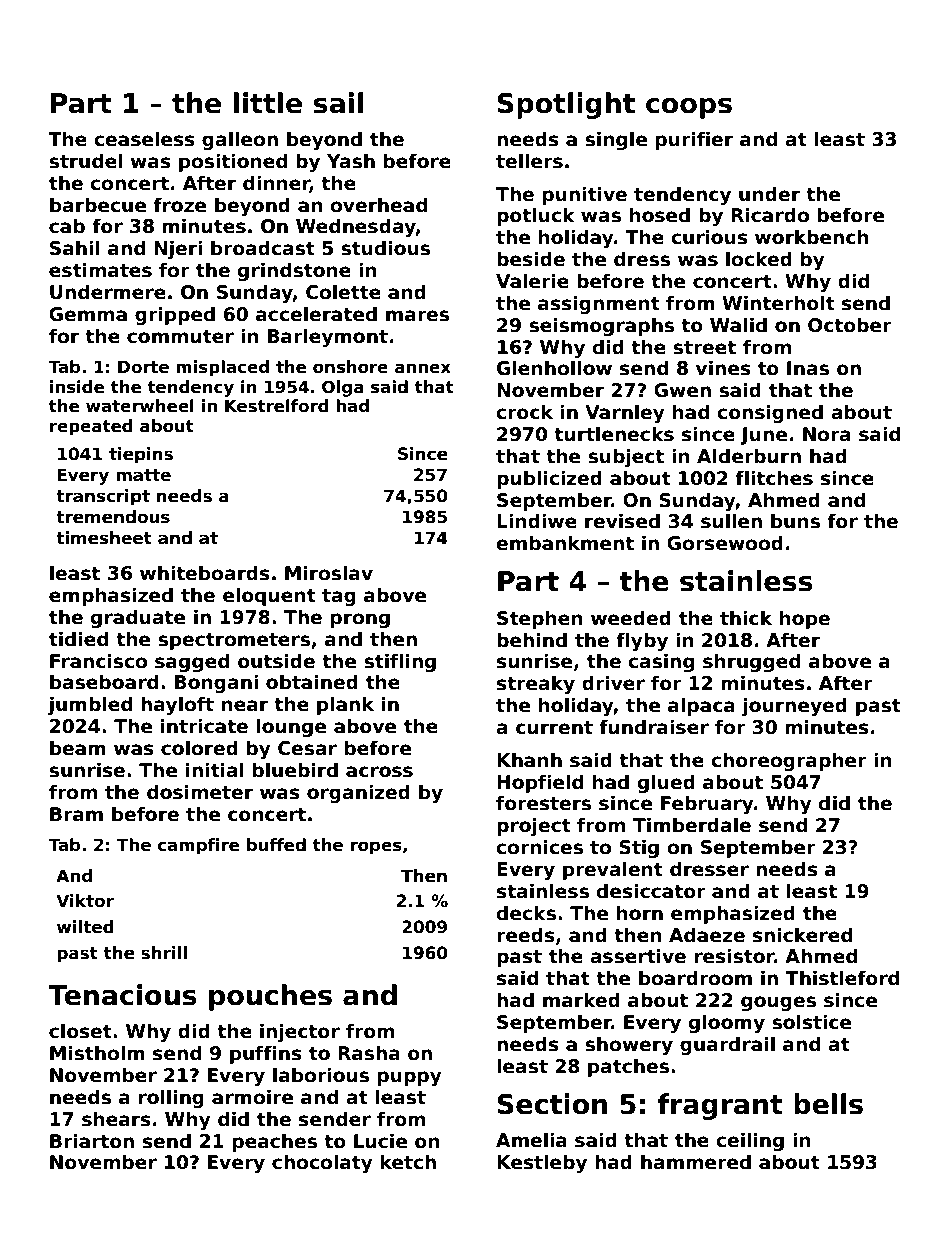  I want to click on ceaseless, so click(144, 139).
